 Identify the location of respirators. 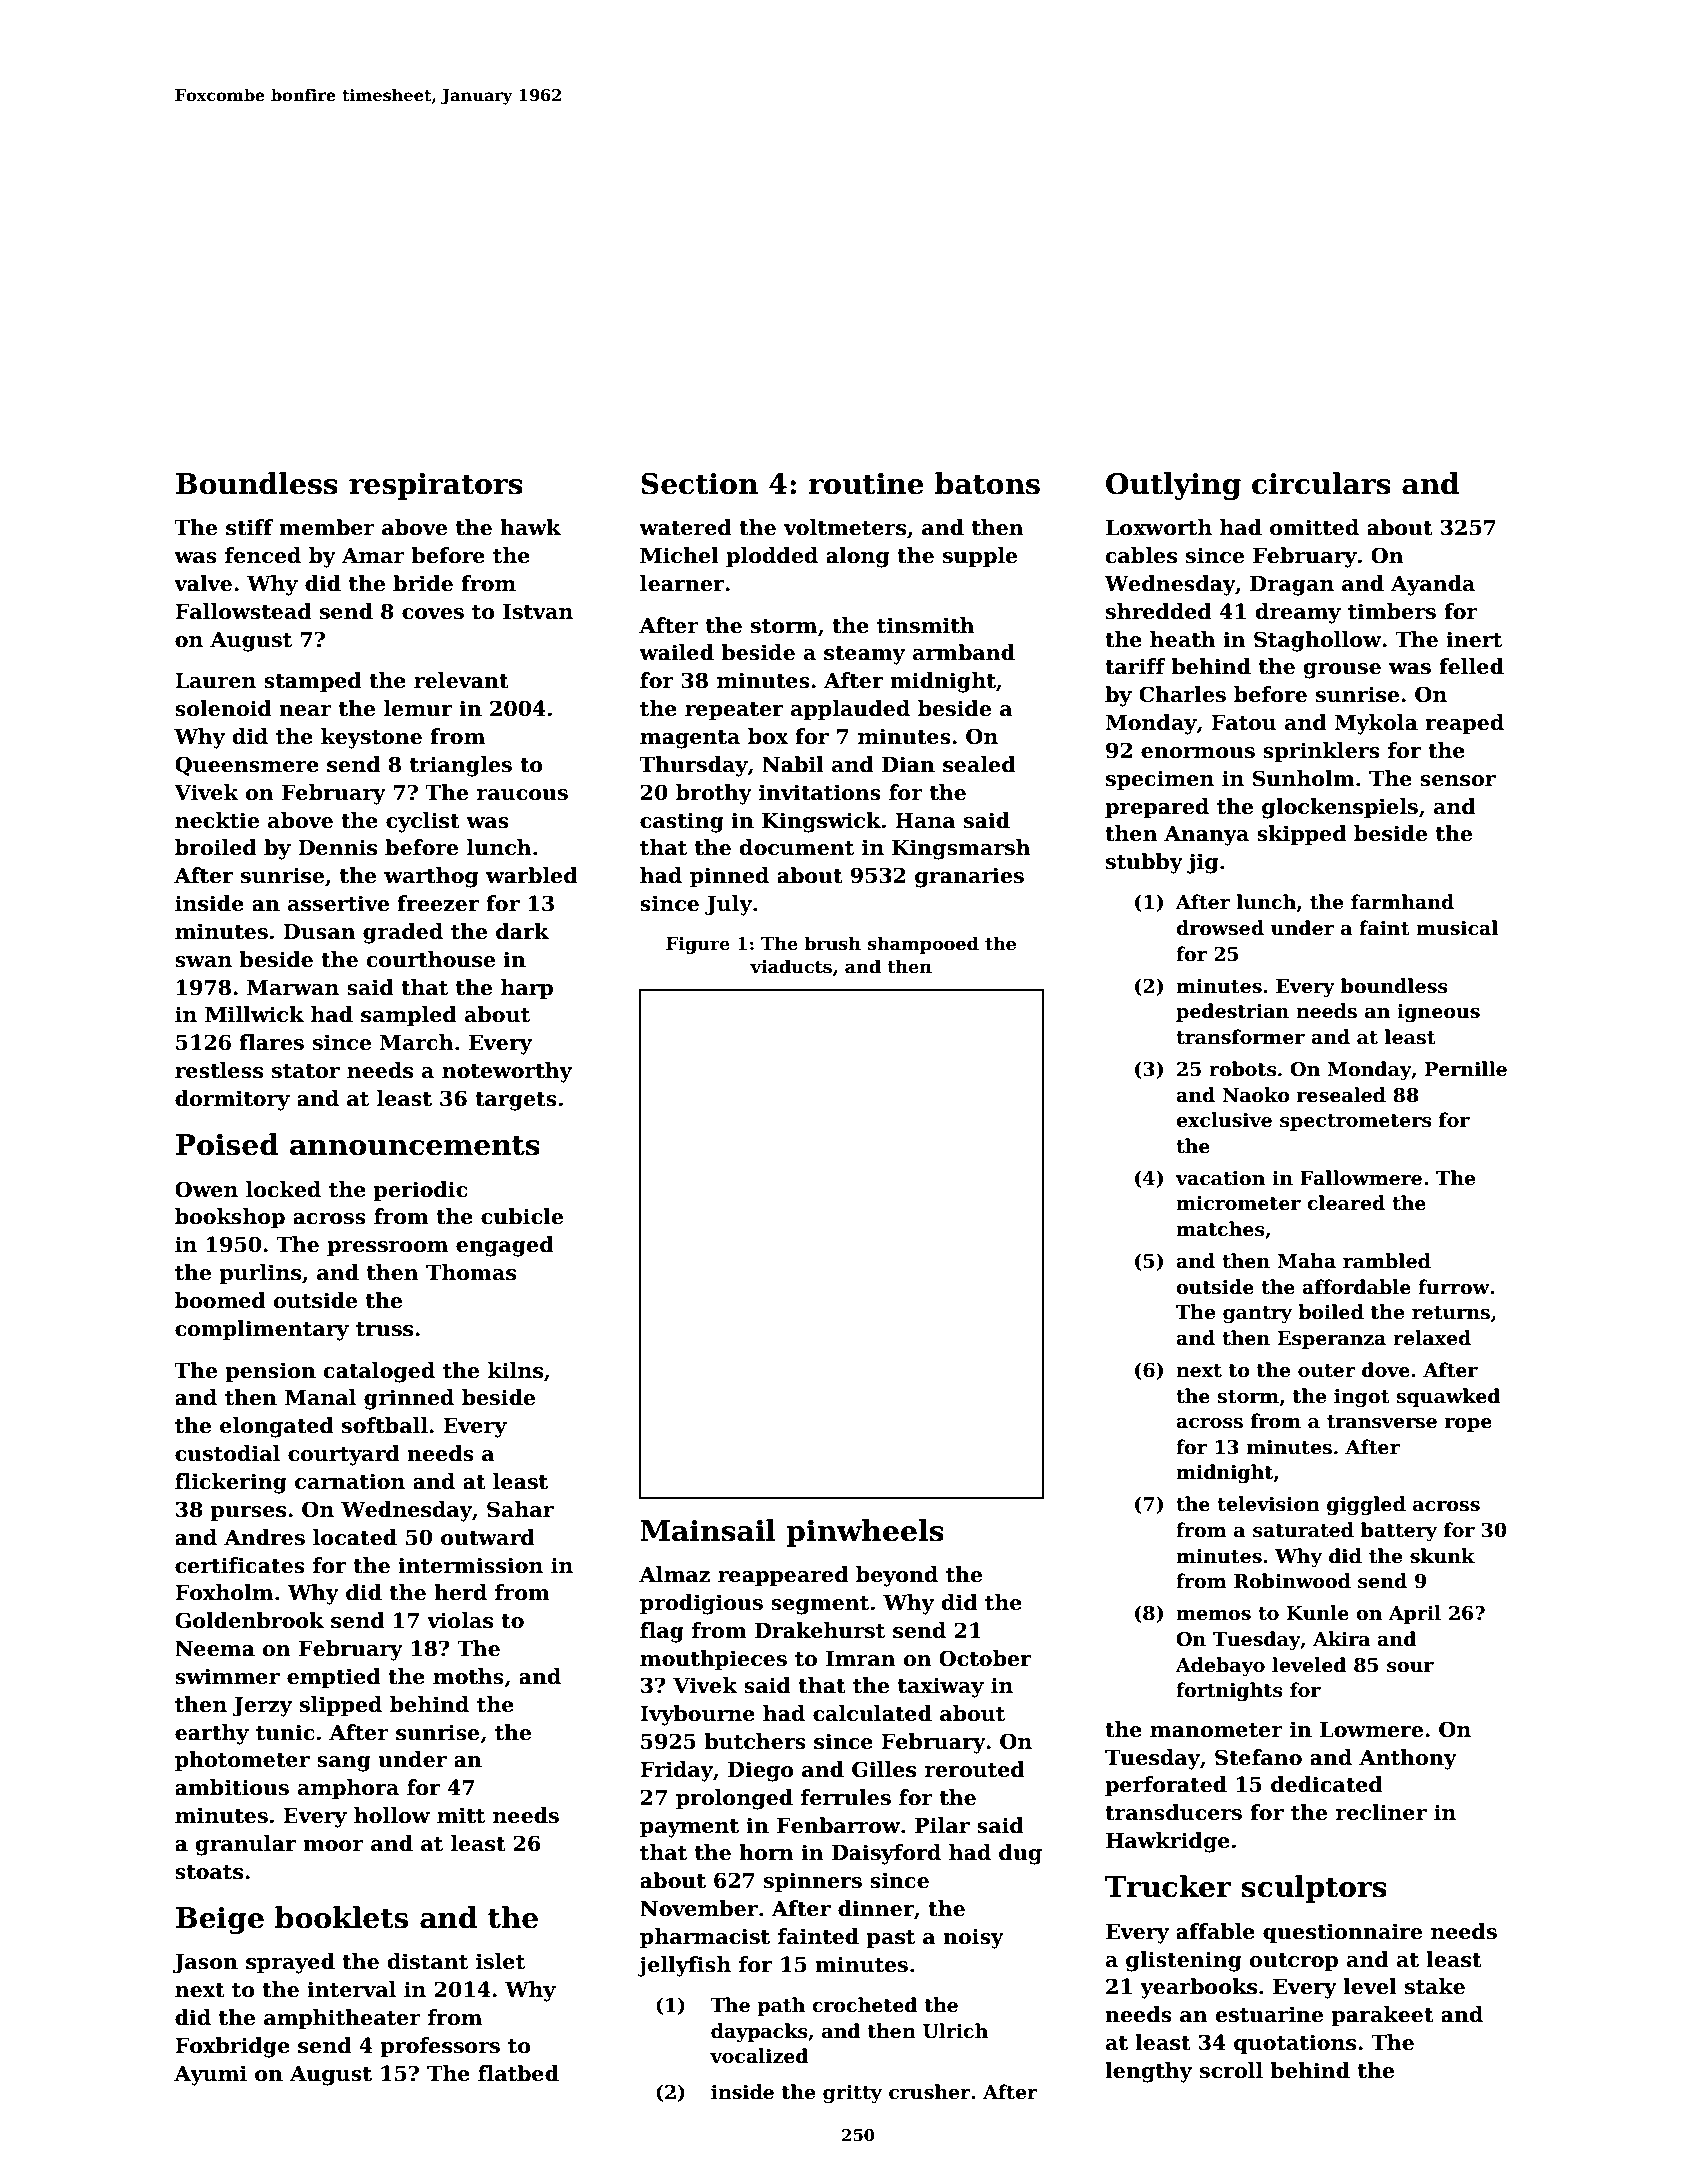
(436, 486).
